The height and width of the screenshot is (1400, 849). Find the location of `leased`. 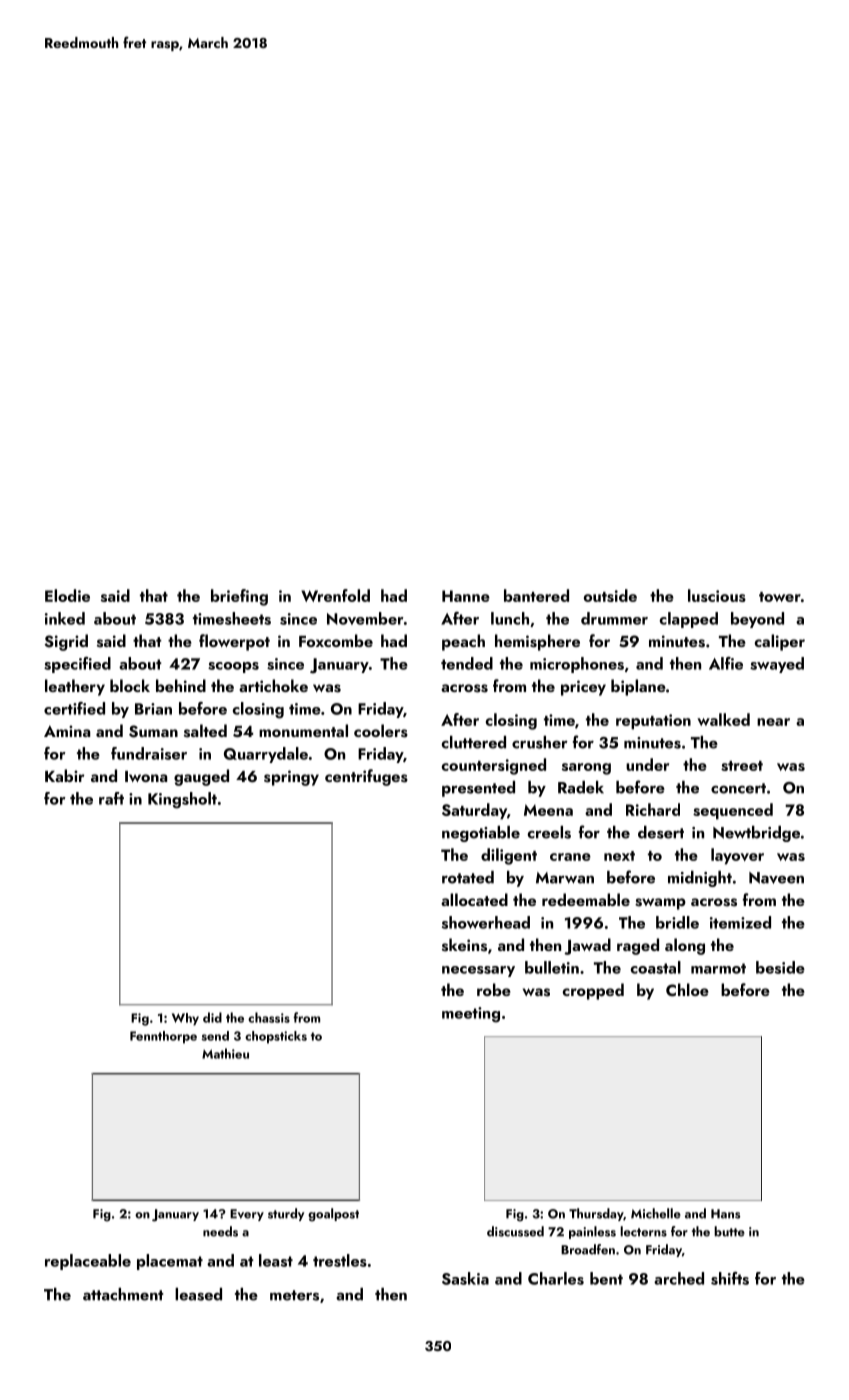

leased is located at coordinates (198, 1294).
